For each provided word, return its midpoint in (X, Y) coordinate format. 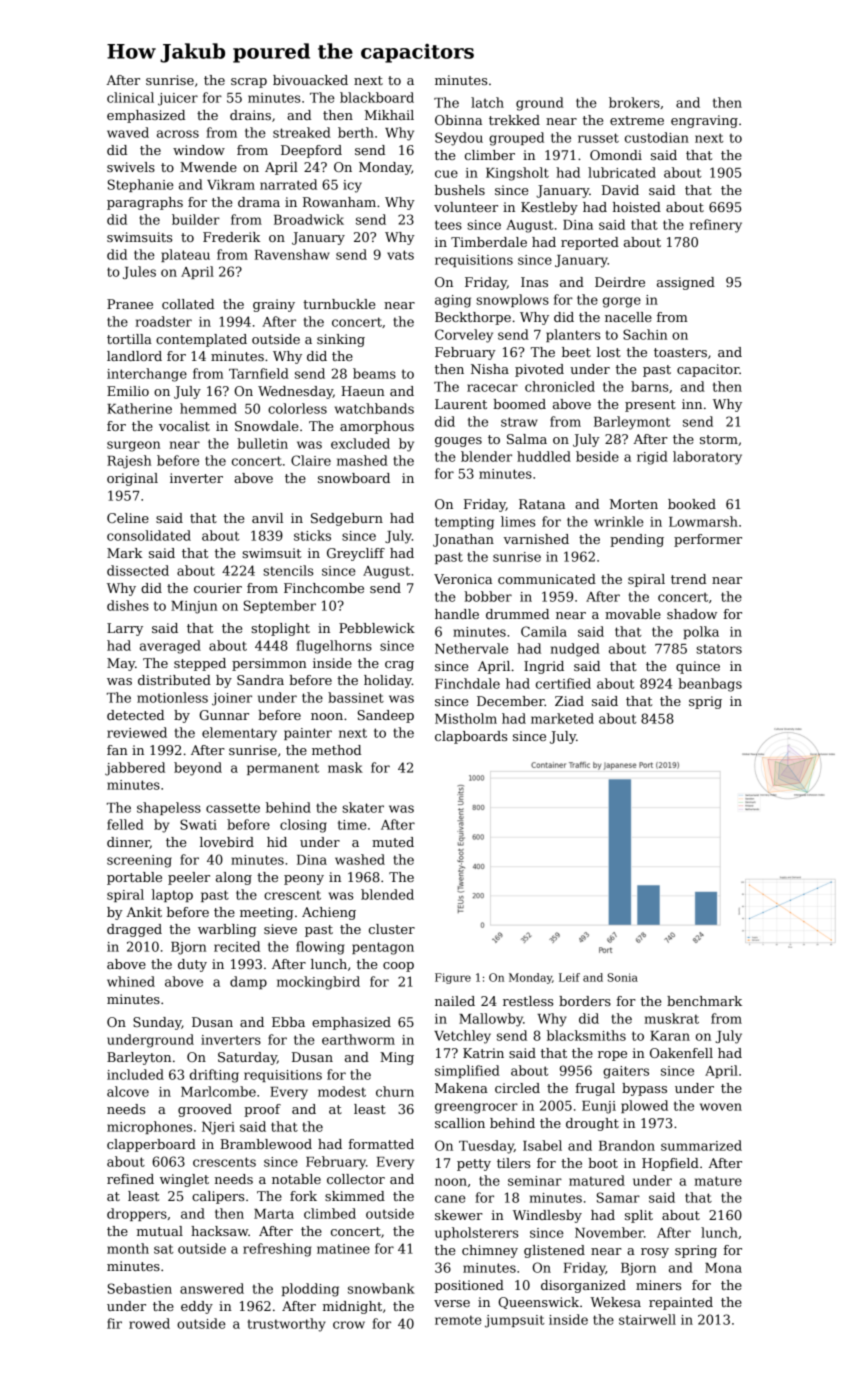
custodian (657, 137)
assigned (686, 283)
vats (400, 255)
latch (487, 102)
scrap (249, 83)
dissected (138, 570)
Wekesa (615, 1302)
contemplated (201, 340)
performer (708, 540)
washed (360, 859)
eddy (197, 1307)
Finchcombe (324, 588)
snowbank (381, 1288)
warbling (227, 930)
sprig (705, 702)
